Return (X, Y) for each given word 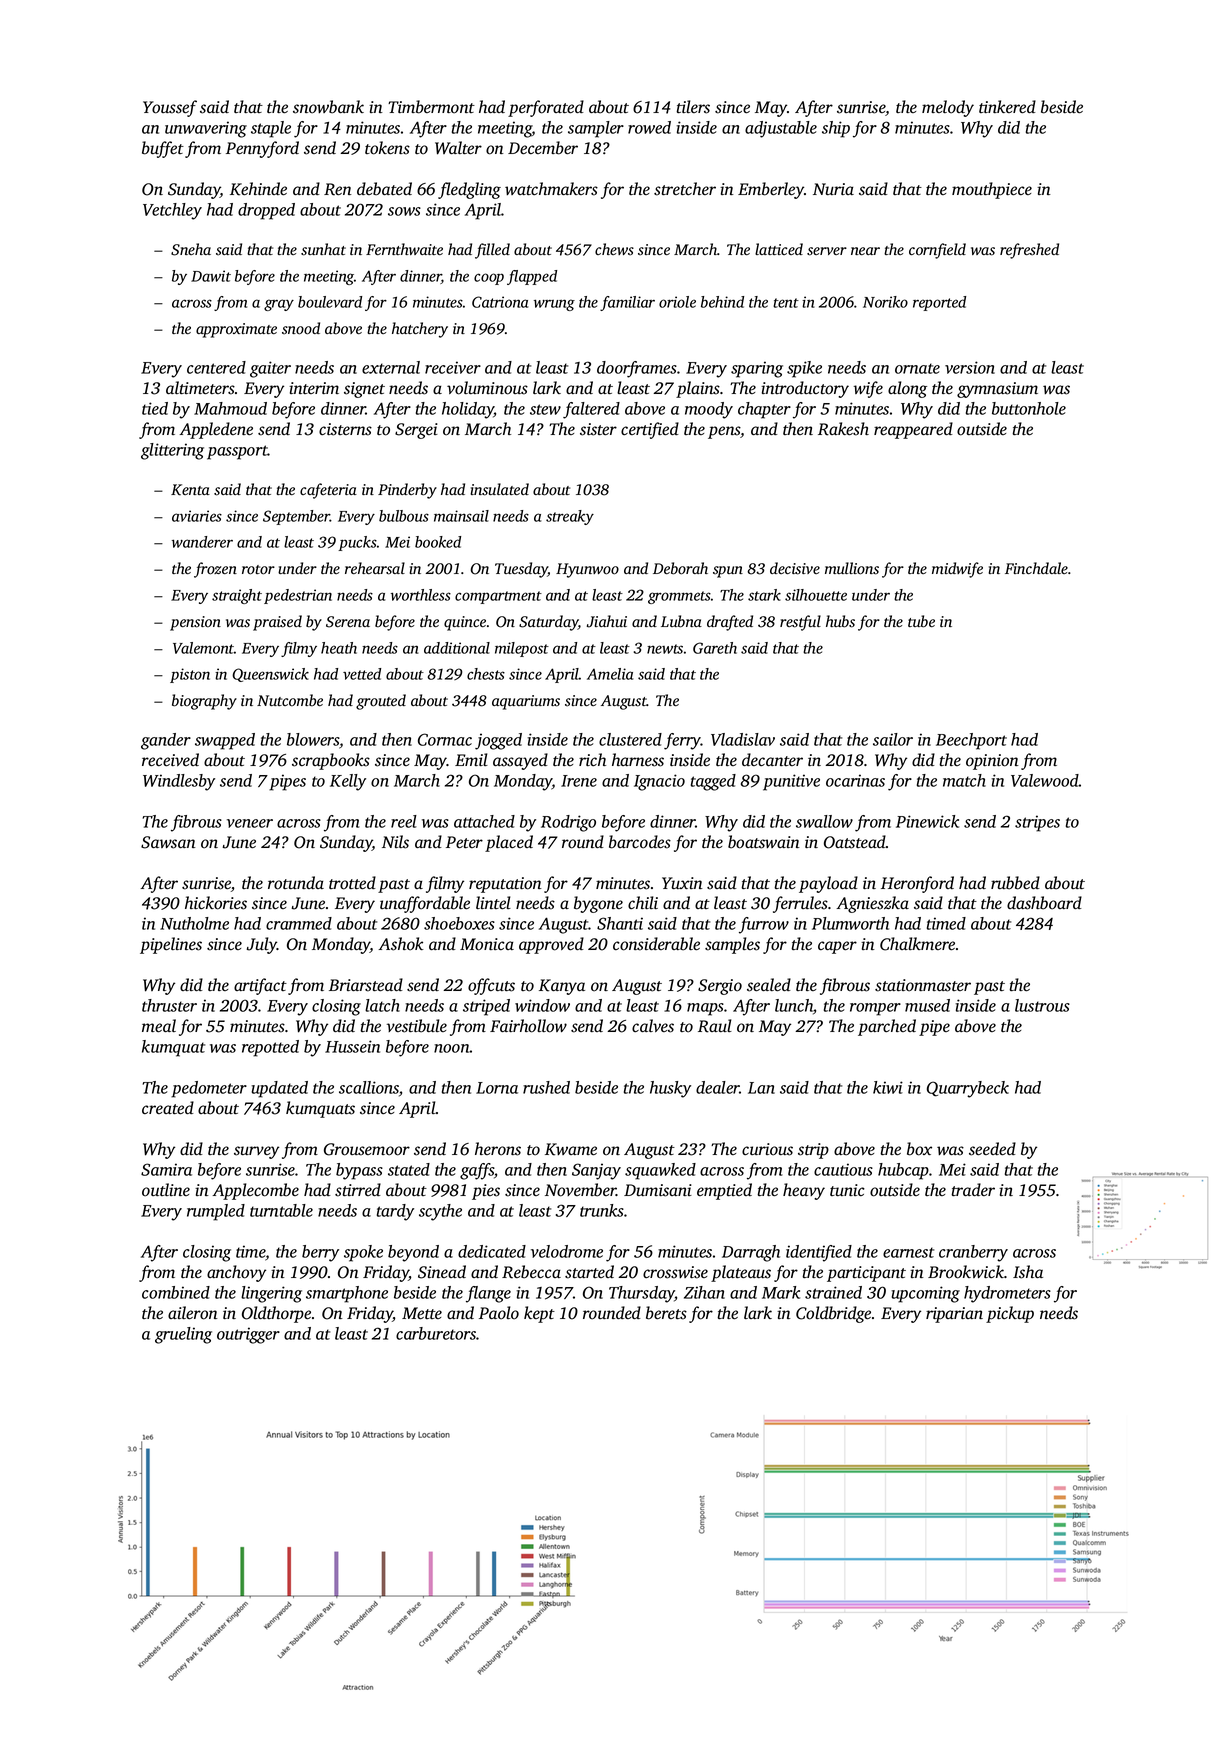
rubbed (1015, 883)
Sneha (191, 249)
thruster (169, 1005)
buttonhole (1029, 408)
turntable (281, 1210)
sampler (596, 129)
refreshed (1029, 251)
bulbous (404, 516)
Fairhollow (528, 1026)
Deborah (680, 568)
